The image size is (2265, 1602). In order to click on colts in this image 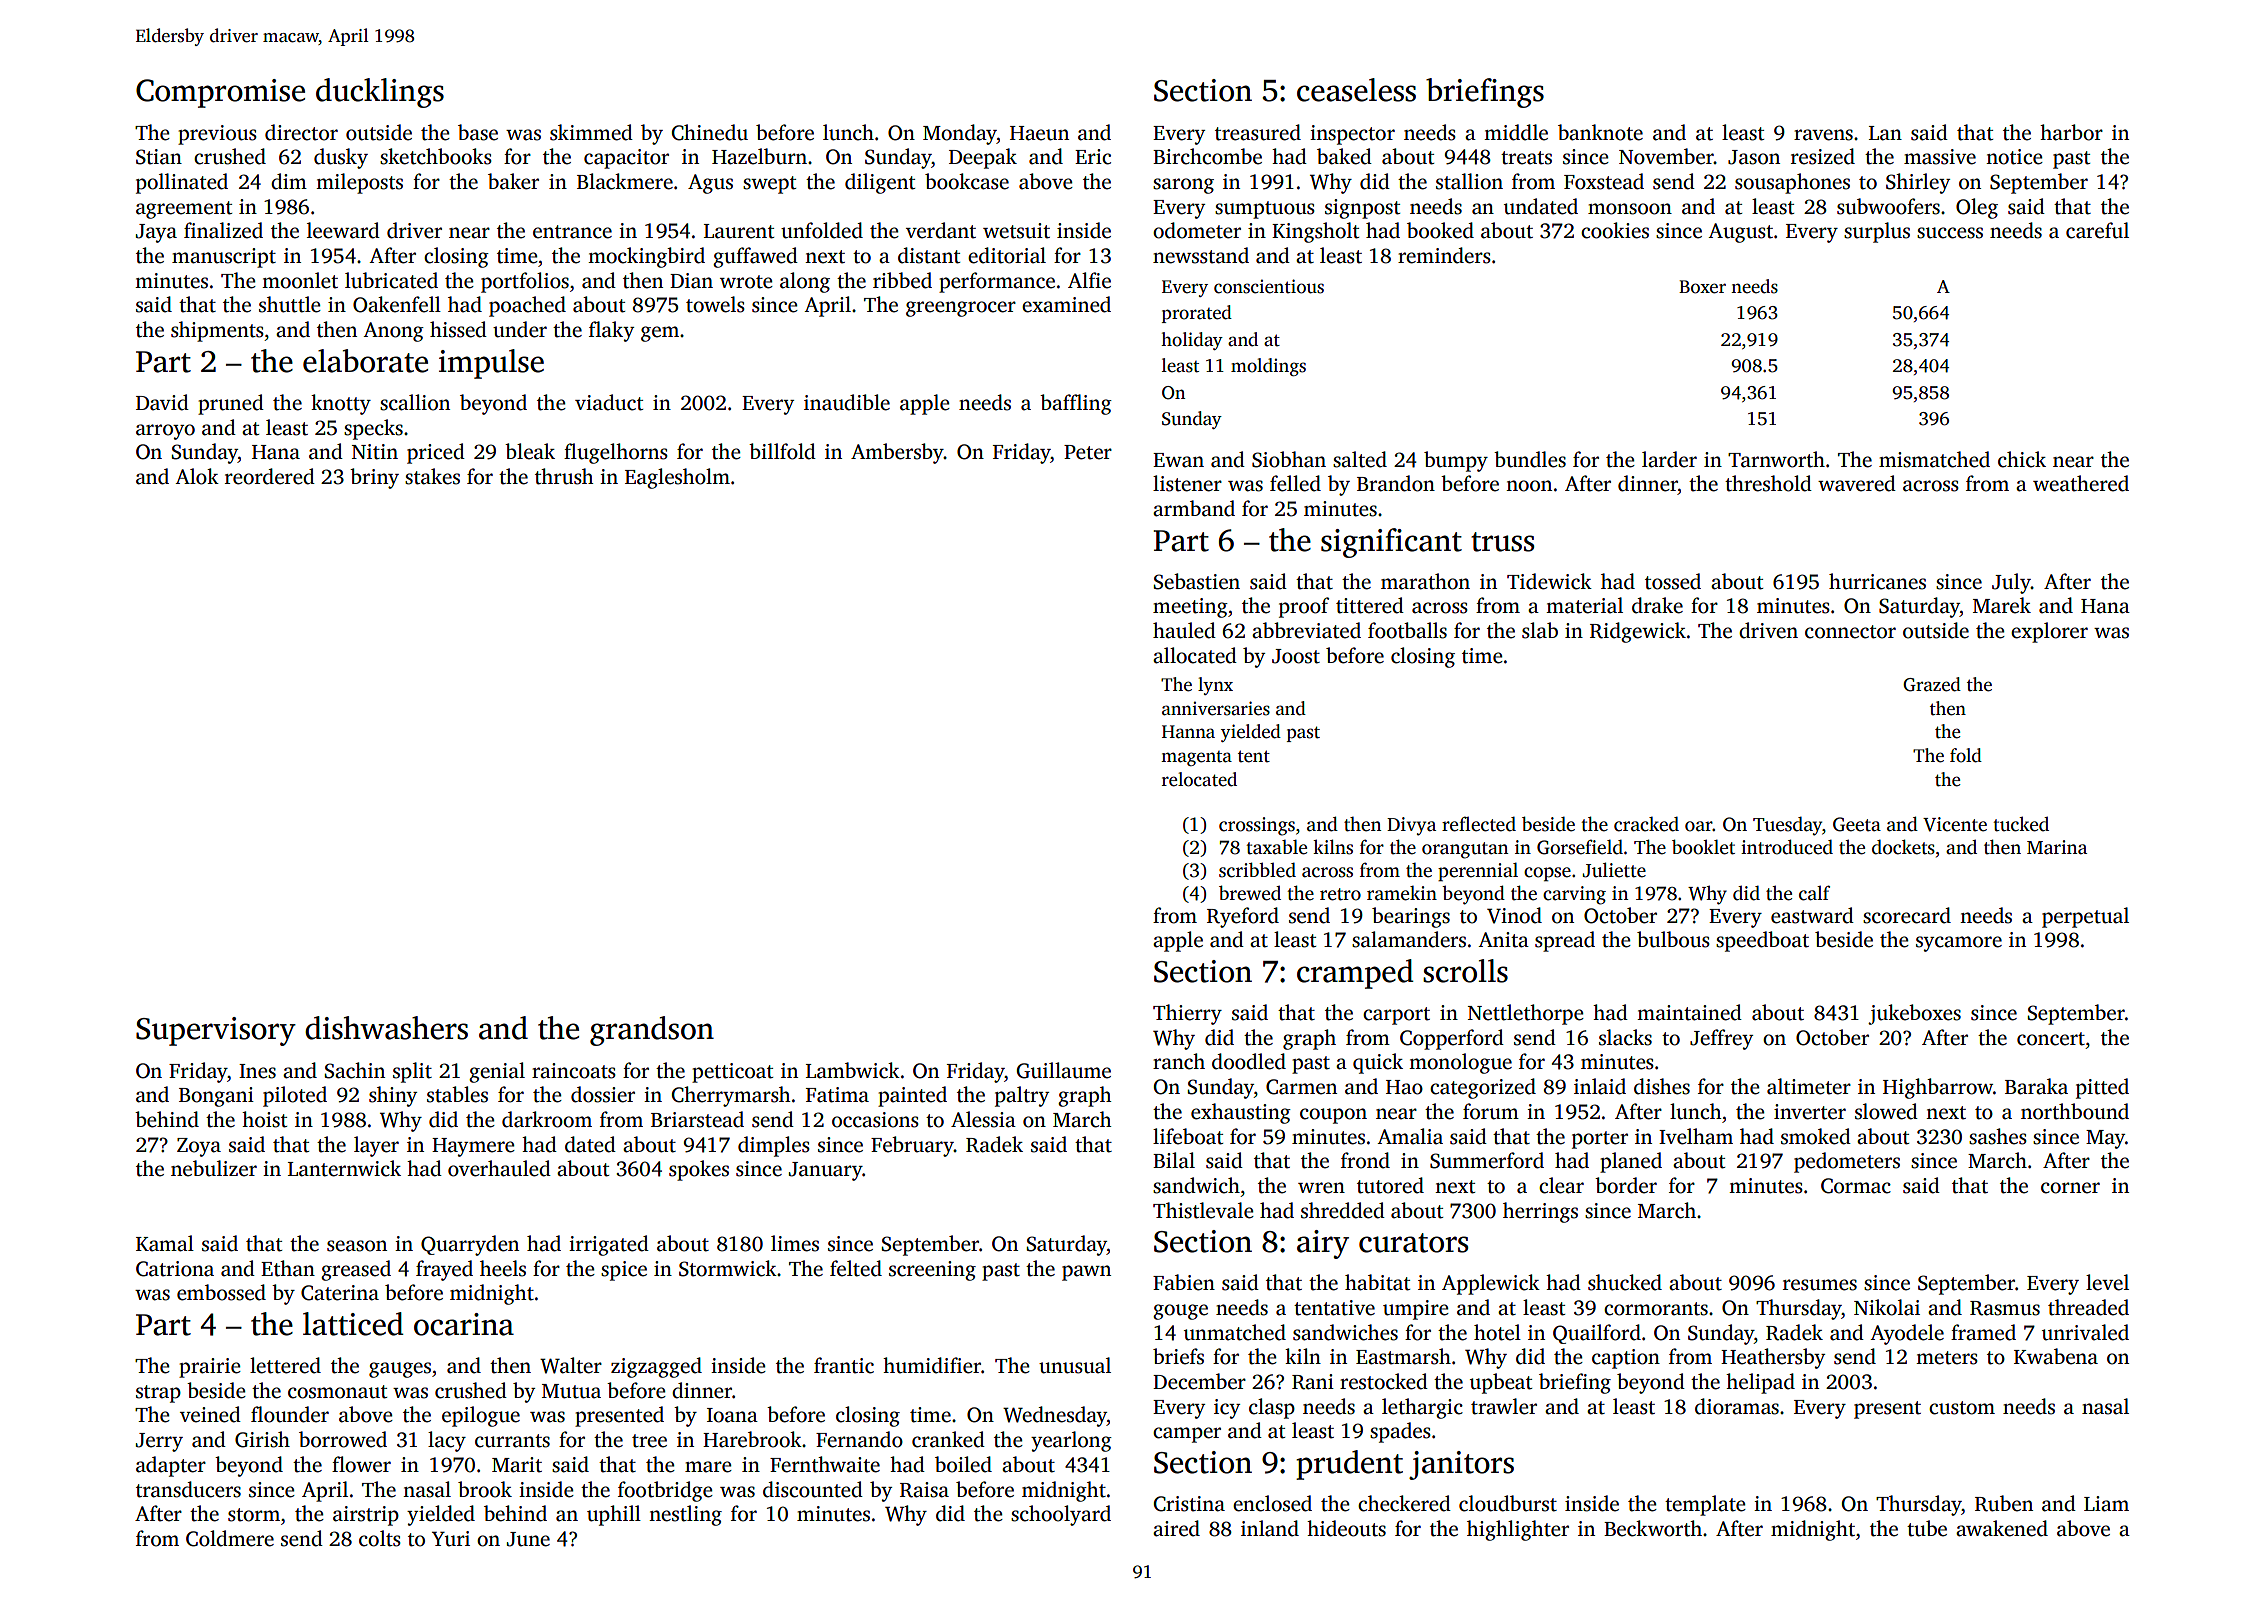, I will do `click(380, 1538)`.
